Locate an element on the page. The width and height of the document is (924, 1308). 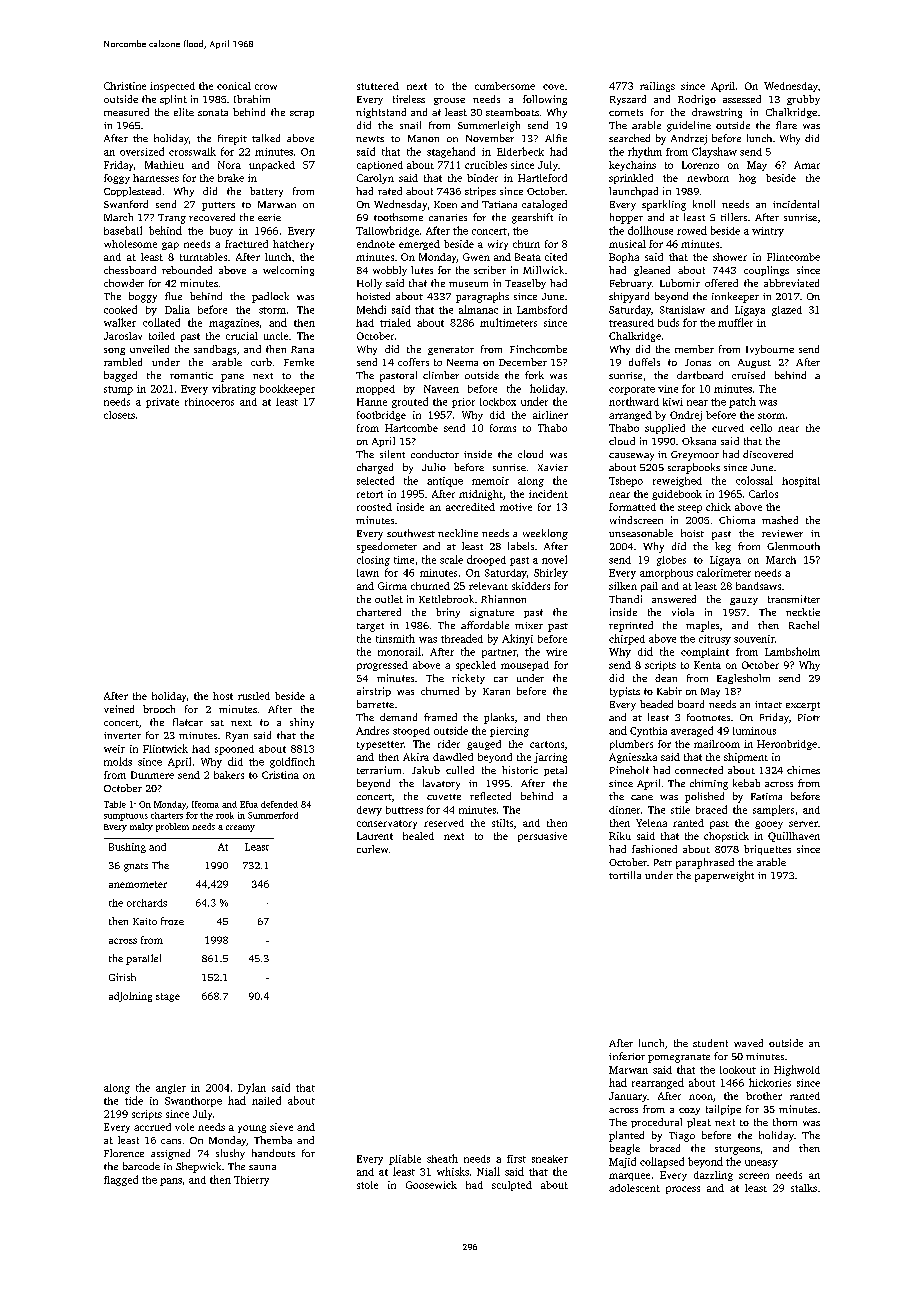
splint is located at coordinates (173, 100).
